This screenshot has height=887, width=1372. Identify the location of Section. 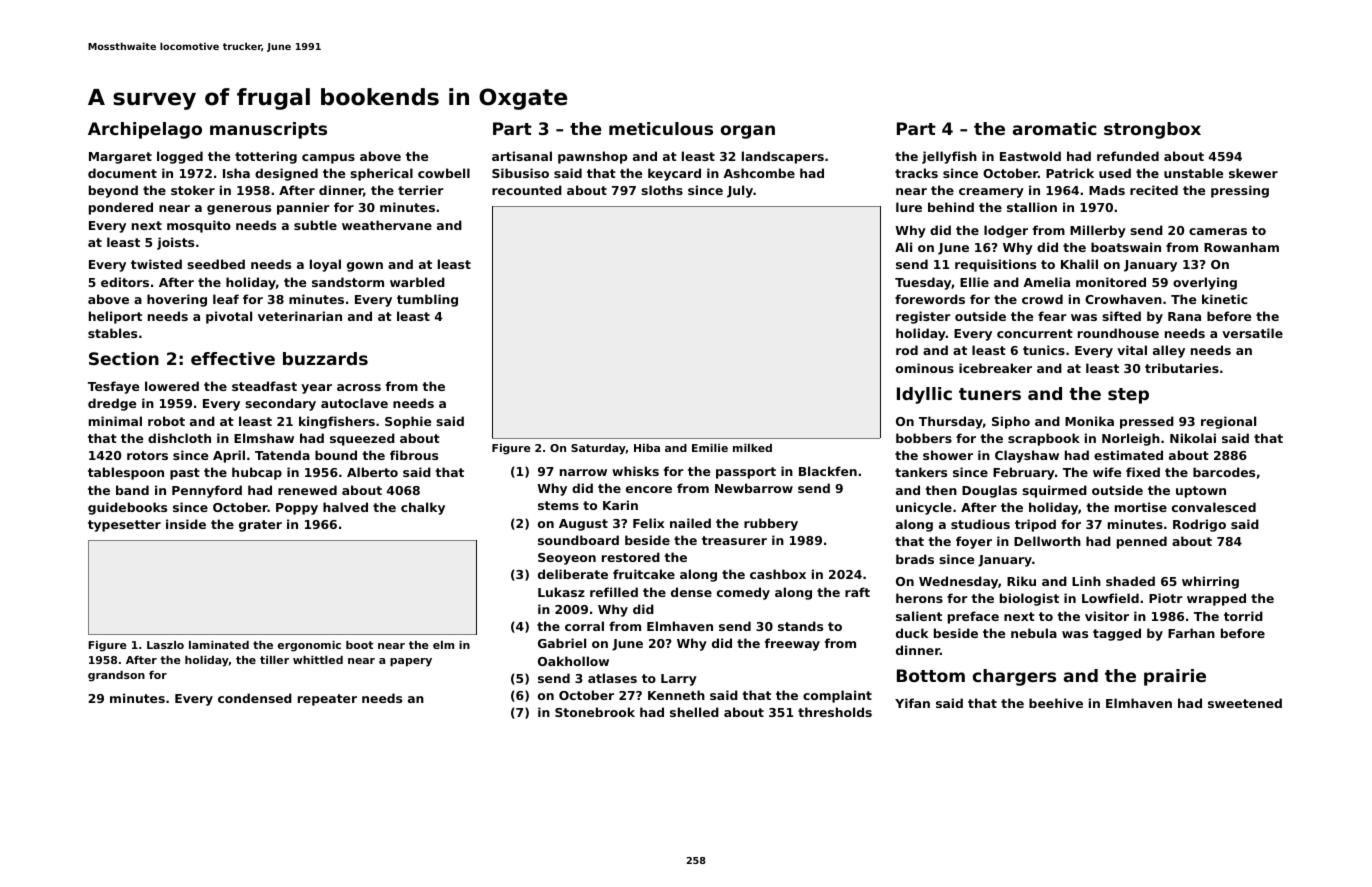
(124, 358).
